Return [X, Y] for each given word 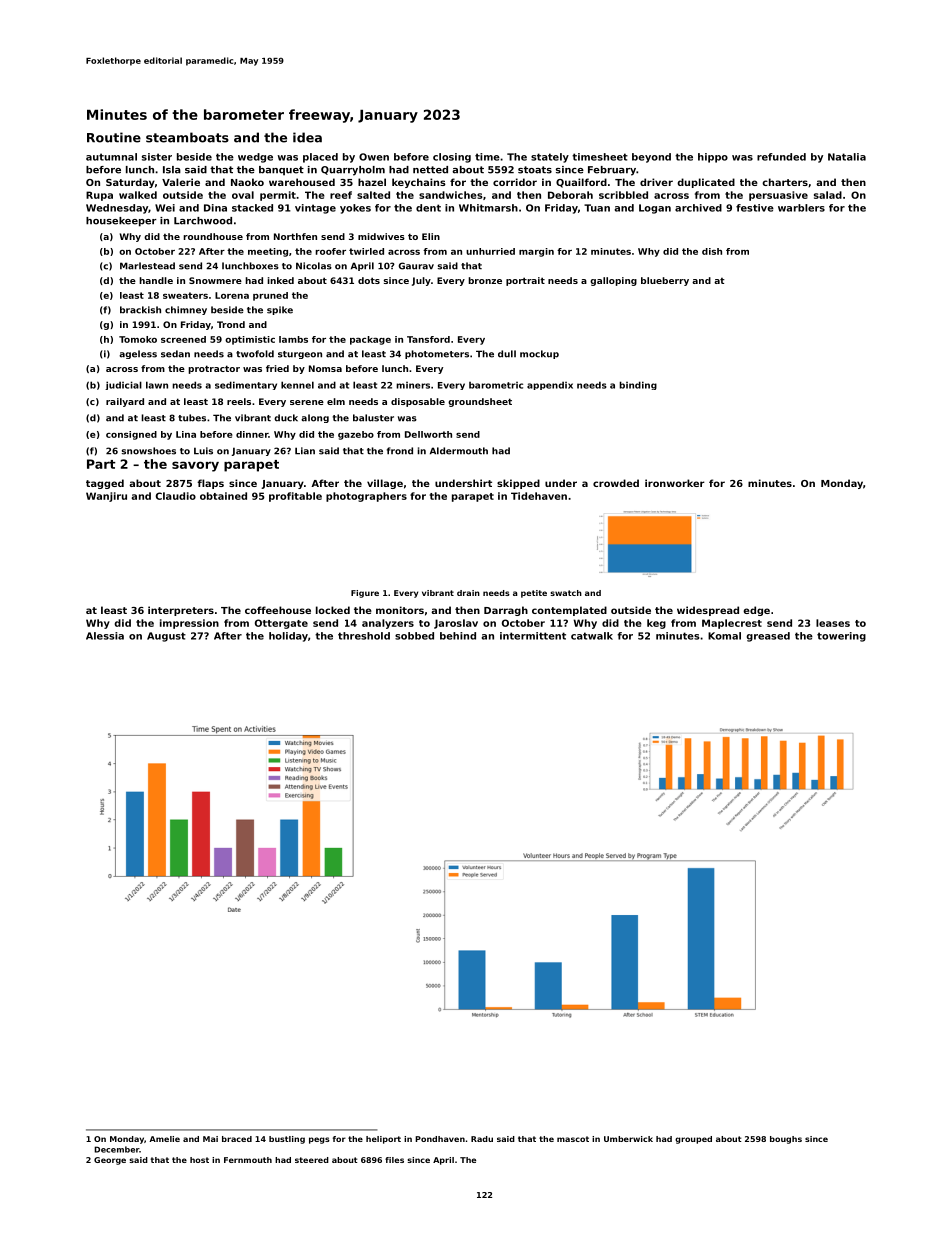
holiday [288, 637]
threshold [364, 636]
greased [768, 637]
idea [307, 137]
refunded [781, 157]
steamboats [187, 137]
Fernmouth [248, 1160]
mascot [573, 1139]
